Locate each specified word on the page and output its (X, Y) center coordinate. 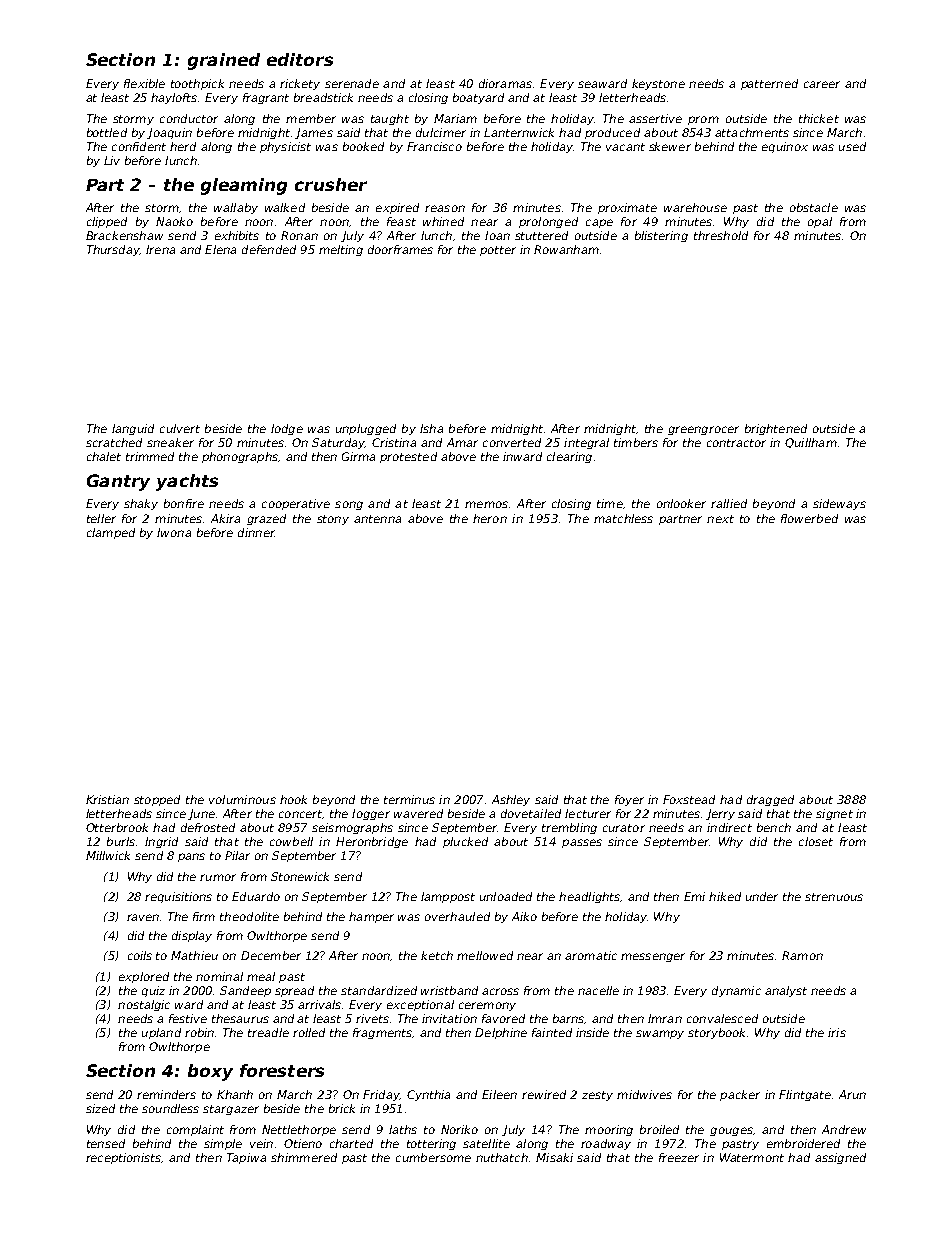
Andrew (844, 1129)
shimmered (304, 1157)
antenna (377, 519)
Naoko (174, 221)
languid (133, 429)
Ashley (511, 800)
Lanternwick (519, 132)
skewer (670, 146)
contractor (736, 443)
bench (774, 827)
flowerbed (809, 518)
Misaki (554, 1157)
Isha (431, 428)
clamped (111, 533)
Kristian (107, 799)
